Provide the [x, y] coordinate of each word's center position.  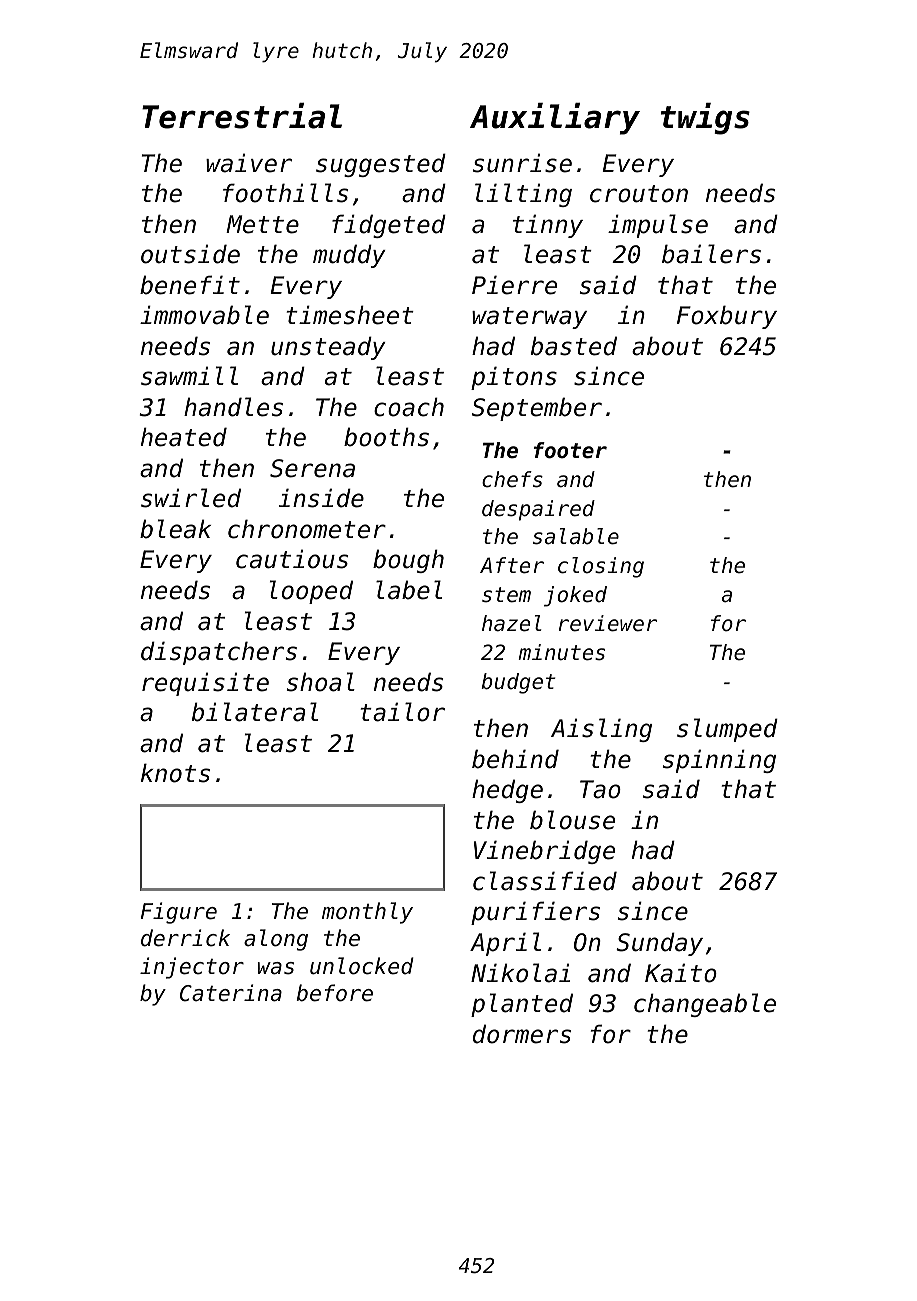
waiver [249, 163]
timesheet [350, 315]
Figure [179, 913]
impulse [658, 226]
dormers [522, 1034]
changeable [705, 1005]
